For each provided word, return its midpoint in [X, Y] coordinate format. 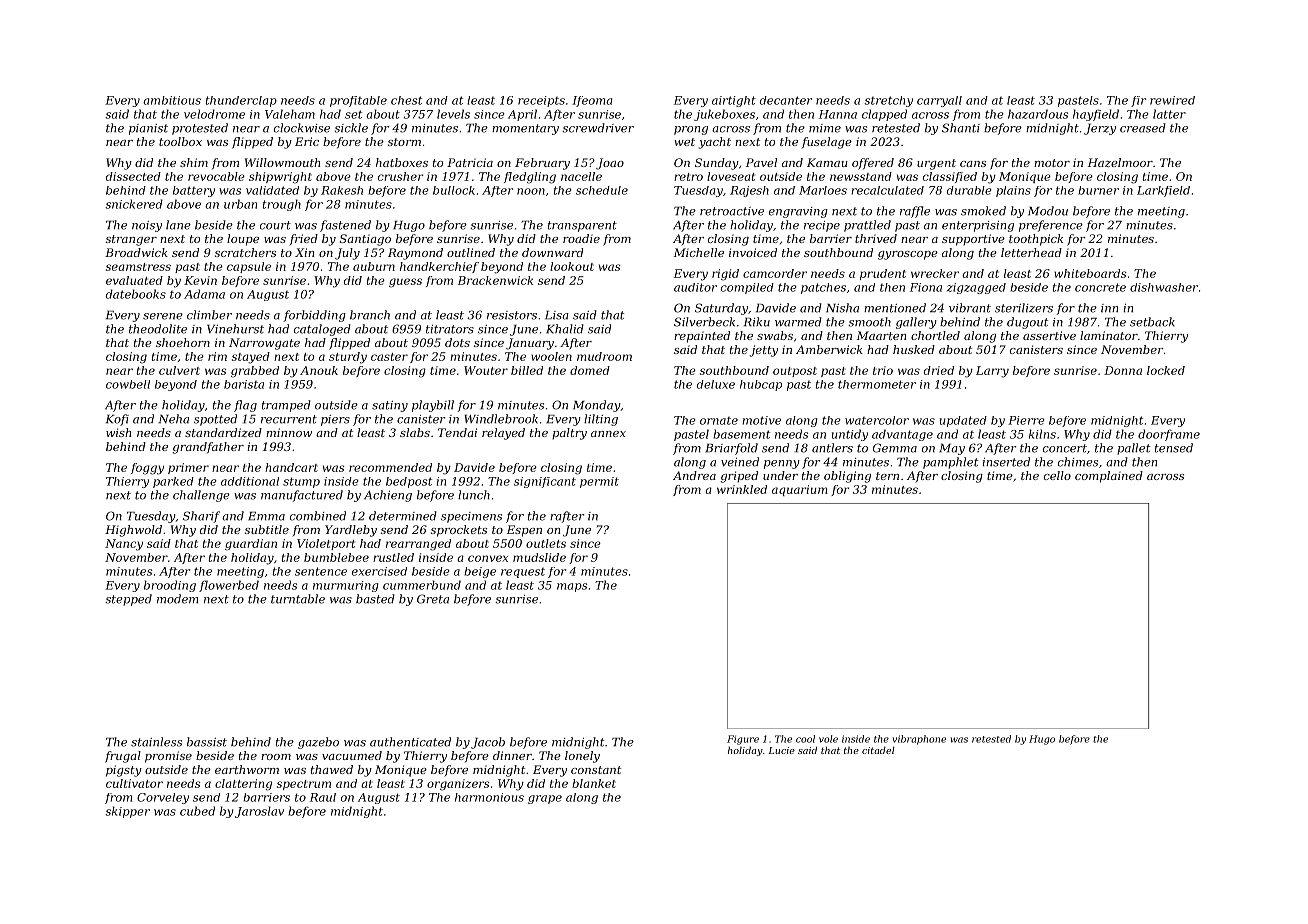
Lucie [781, 750]
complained [1109, 477]
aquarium [800, 490]
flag [245, 406]
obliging [847, 477]
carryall [939, 101]
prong [691, 130]
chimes [1078, 462]
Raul [323, 797]
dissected [133, 176]
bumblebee [336, 557]
